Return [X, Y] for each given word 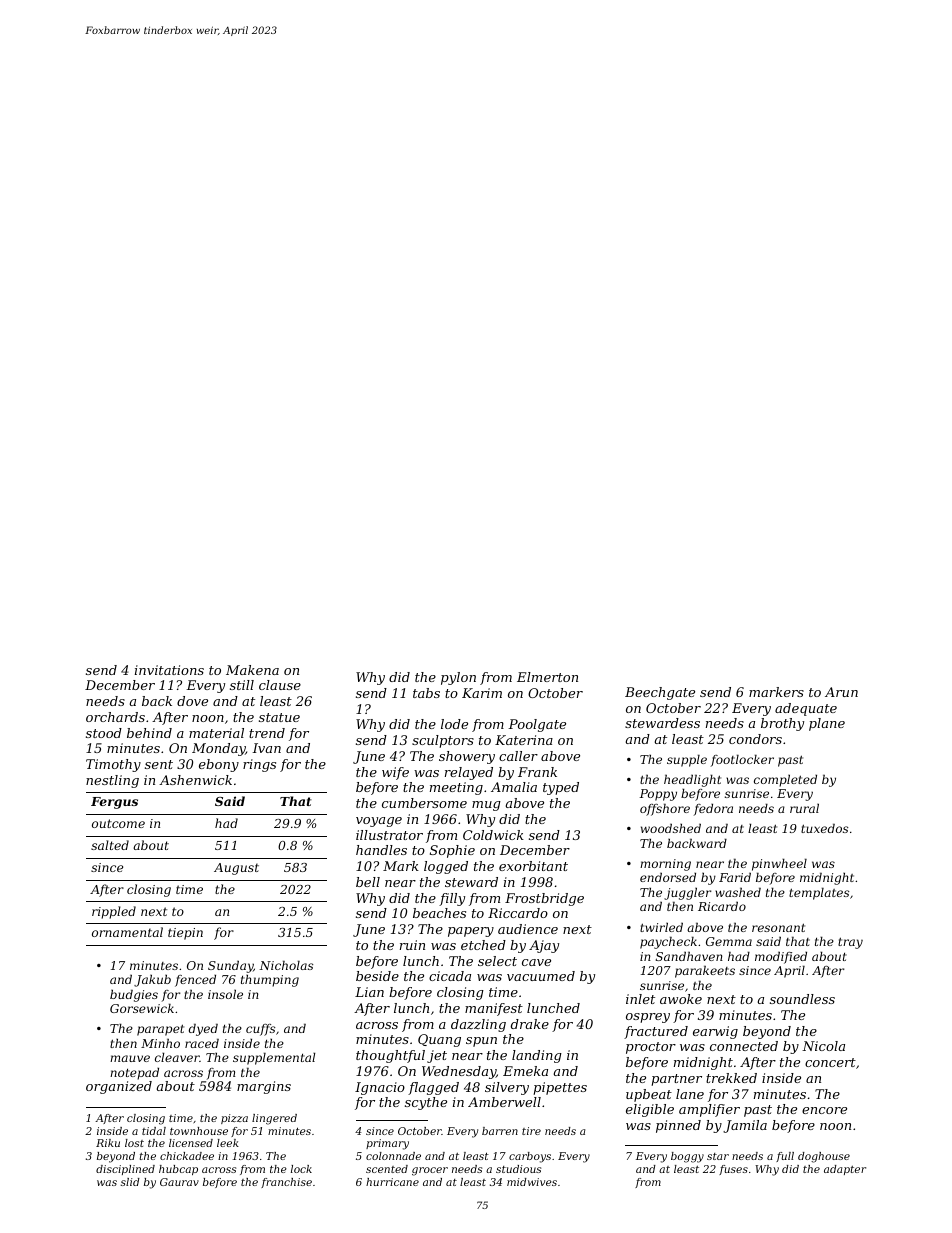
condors [755, 739]
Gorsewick [142, 1008]
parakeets [705, 971]
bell [368, 882]
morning [665, 865]
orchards [115, 717]
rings [259, 765]
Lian [369, 992]
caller [518, 756]
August [236, 869]
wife [395, 773]
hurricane [392, 1182]
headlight [692, 780]
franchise [286, 1183]
